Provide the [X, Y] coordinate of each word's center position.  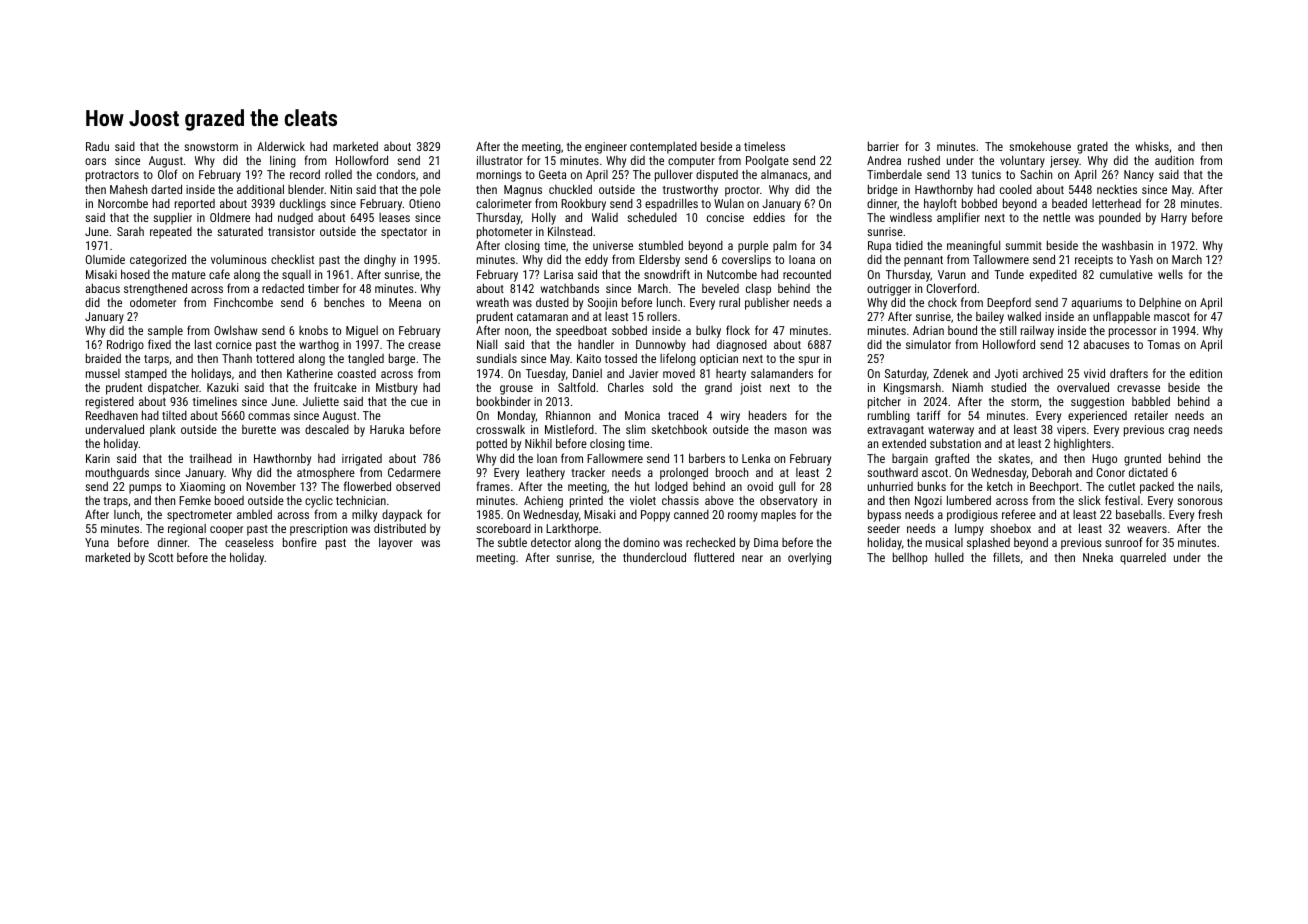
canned [691, 514]
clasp [758, 289]
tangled [366, 360]
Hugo [1104, 460]
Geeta [552, 174]
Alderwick [281, 146]
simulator [928, 344]
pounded [1120, 219]
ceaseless [249, 542]
